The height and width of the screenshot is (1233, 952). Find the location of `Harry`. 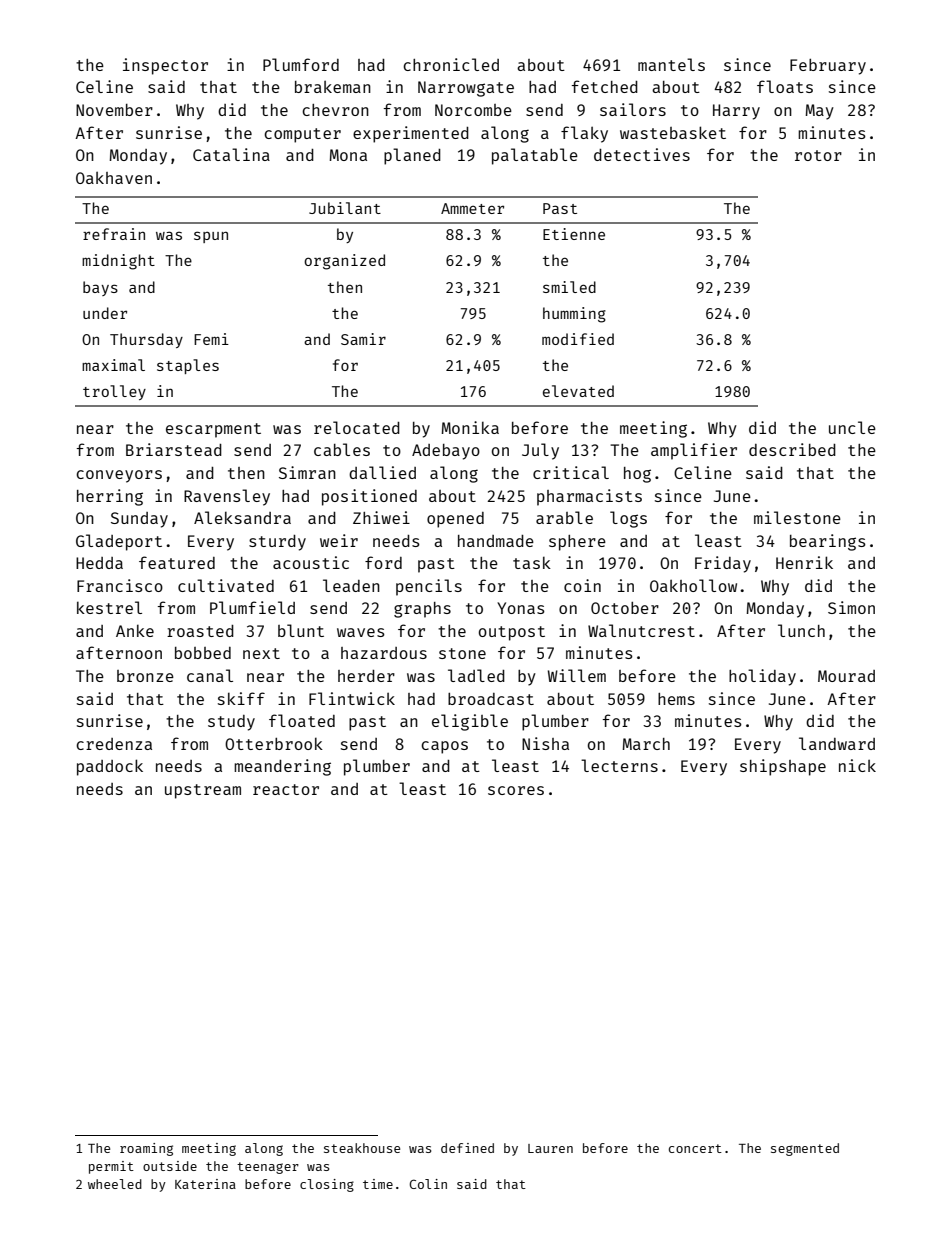

Harry is located at coordinates (736, 112).
